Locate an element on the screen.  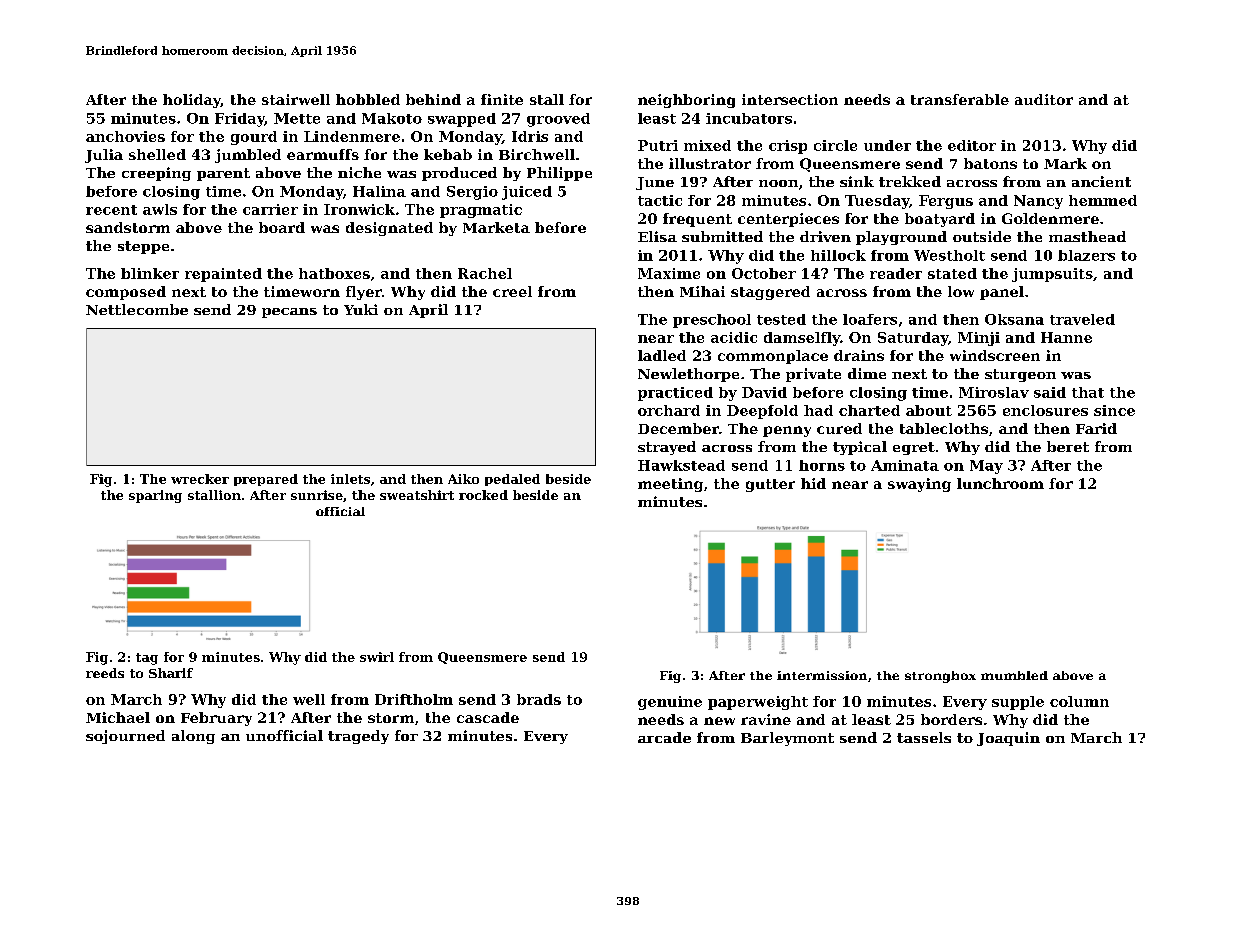
sojourned is located at coordinates (125, 737).
